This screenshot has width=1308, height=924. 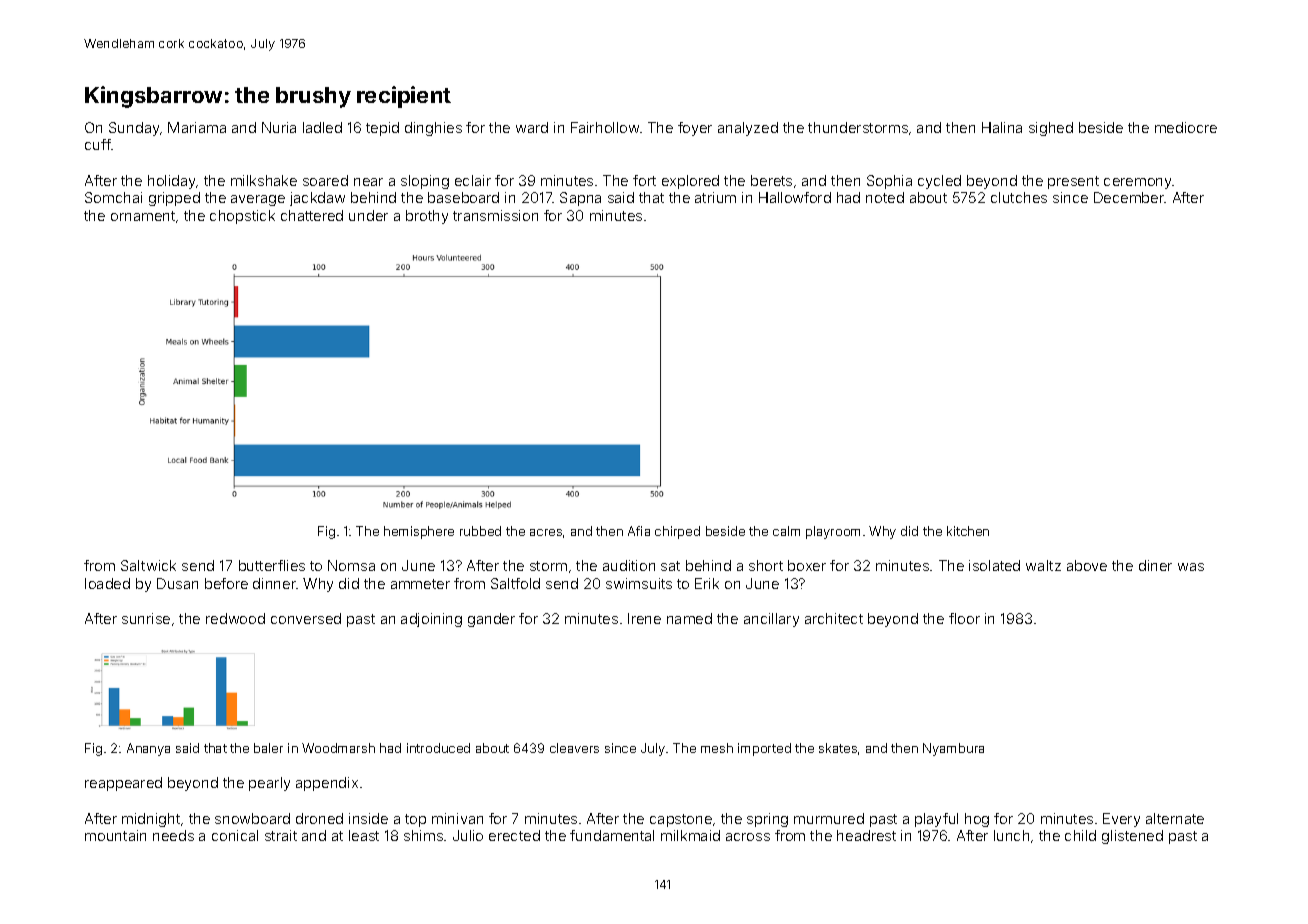 I want to click on tepid, so click(x=382, y=129).
